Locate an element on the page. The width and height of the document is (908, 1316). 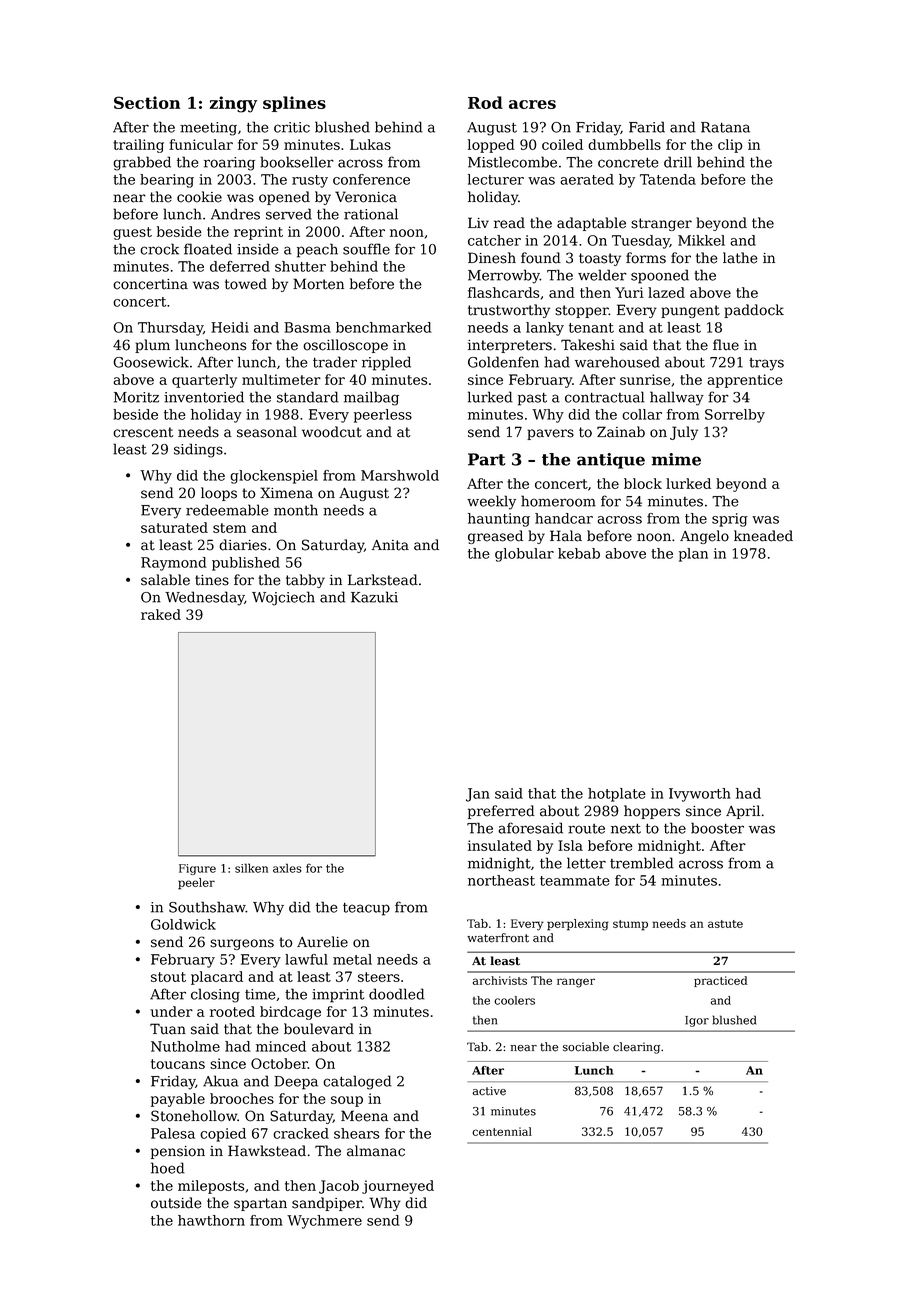
bookseller is located at coordinates (297, 162).
